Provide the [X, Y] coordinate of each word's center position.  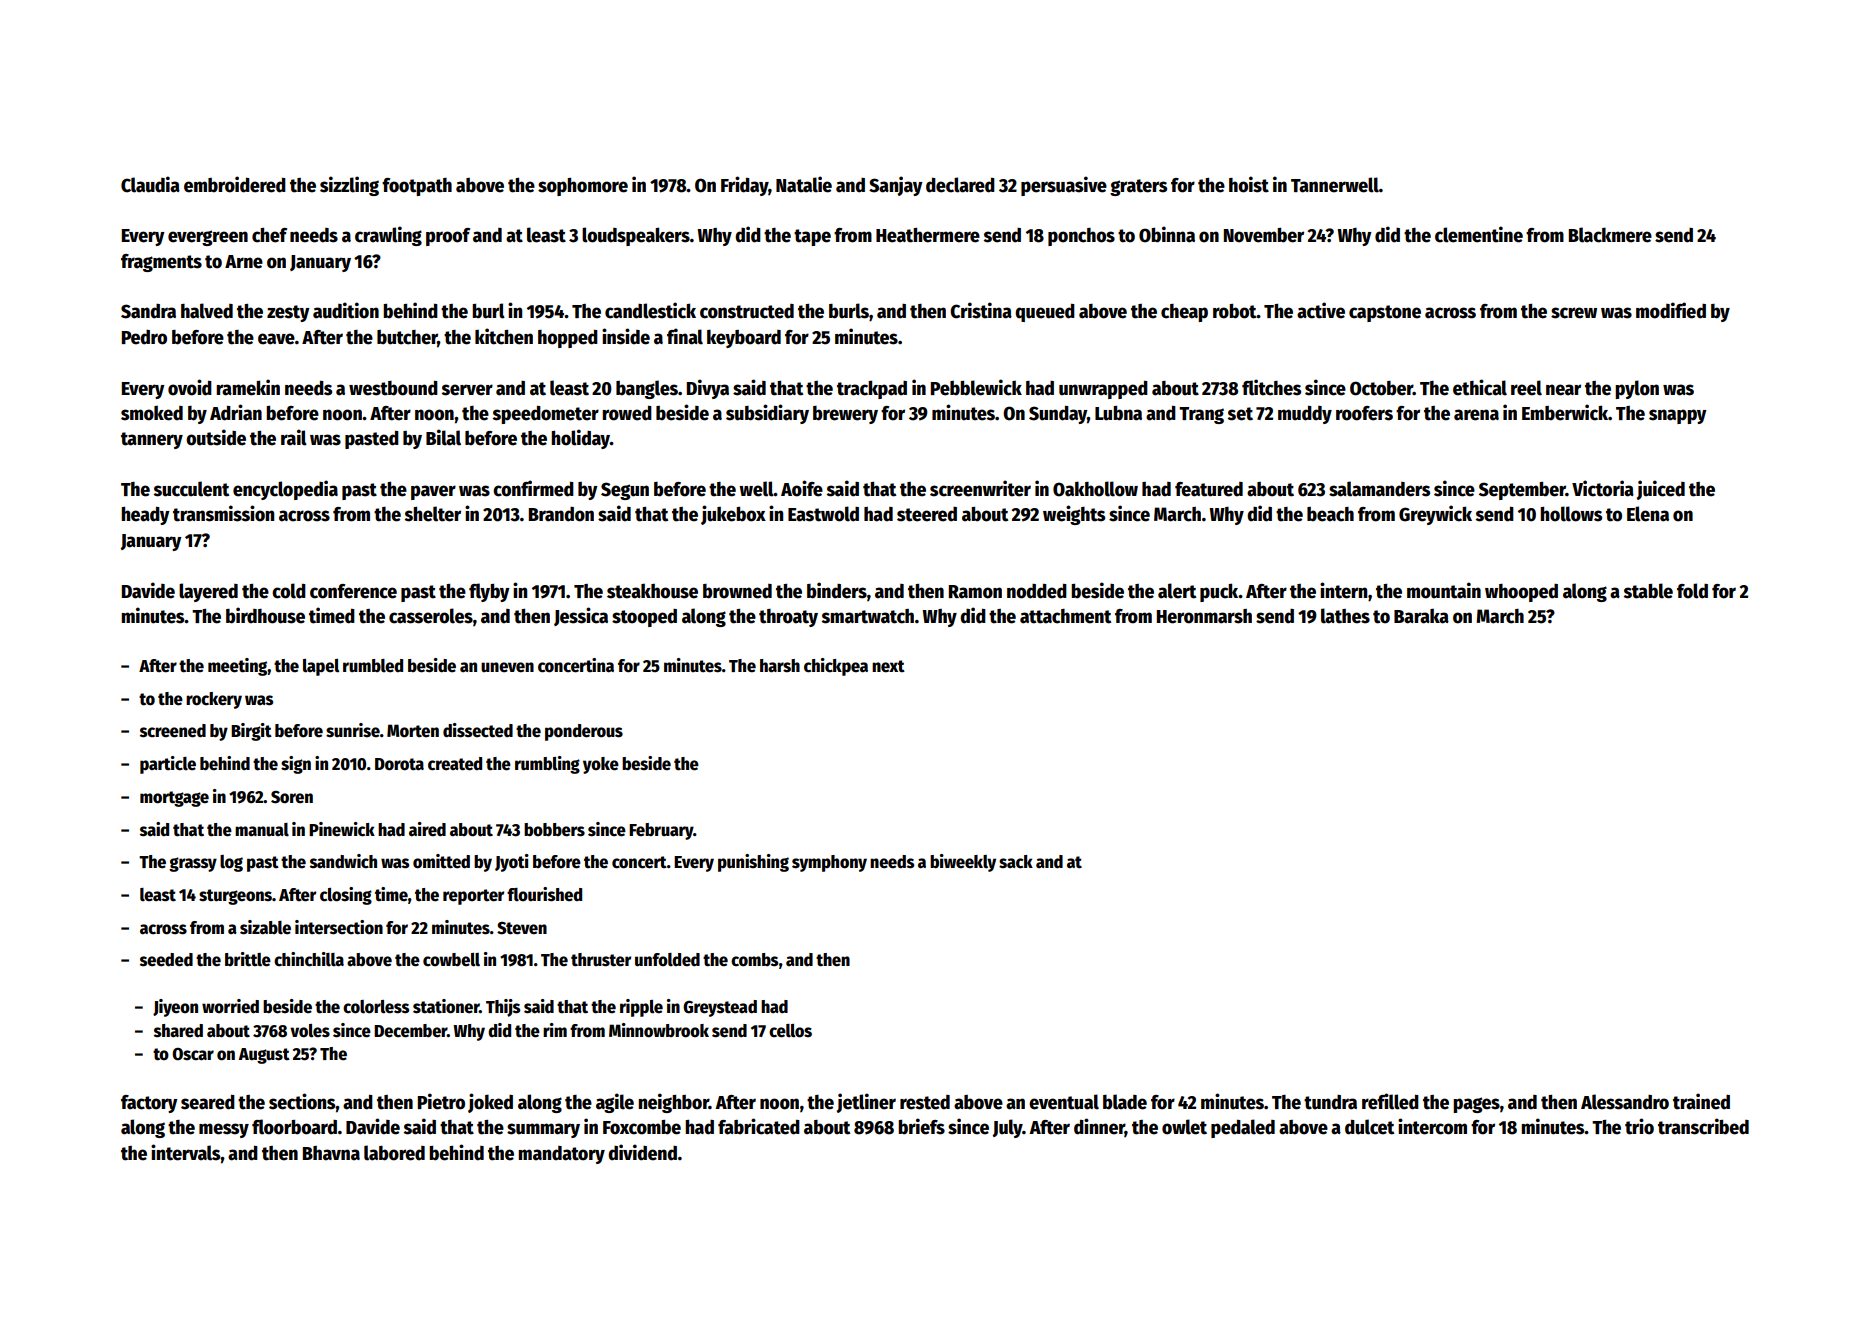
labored [394, 1153]
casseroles [431, 616]
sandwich [343, 861]
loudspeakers [636, 236]
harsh [780, 666]
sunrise [353, 730]
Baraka [1421, 616]
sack [1016, 862]
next [888, 666]
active [1321, 310]
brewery [845, 415]
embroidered [235, 184]
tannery [152, 440]
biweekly [963, 863]
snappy [1678, 416]
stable [1648, 591]
